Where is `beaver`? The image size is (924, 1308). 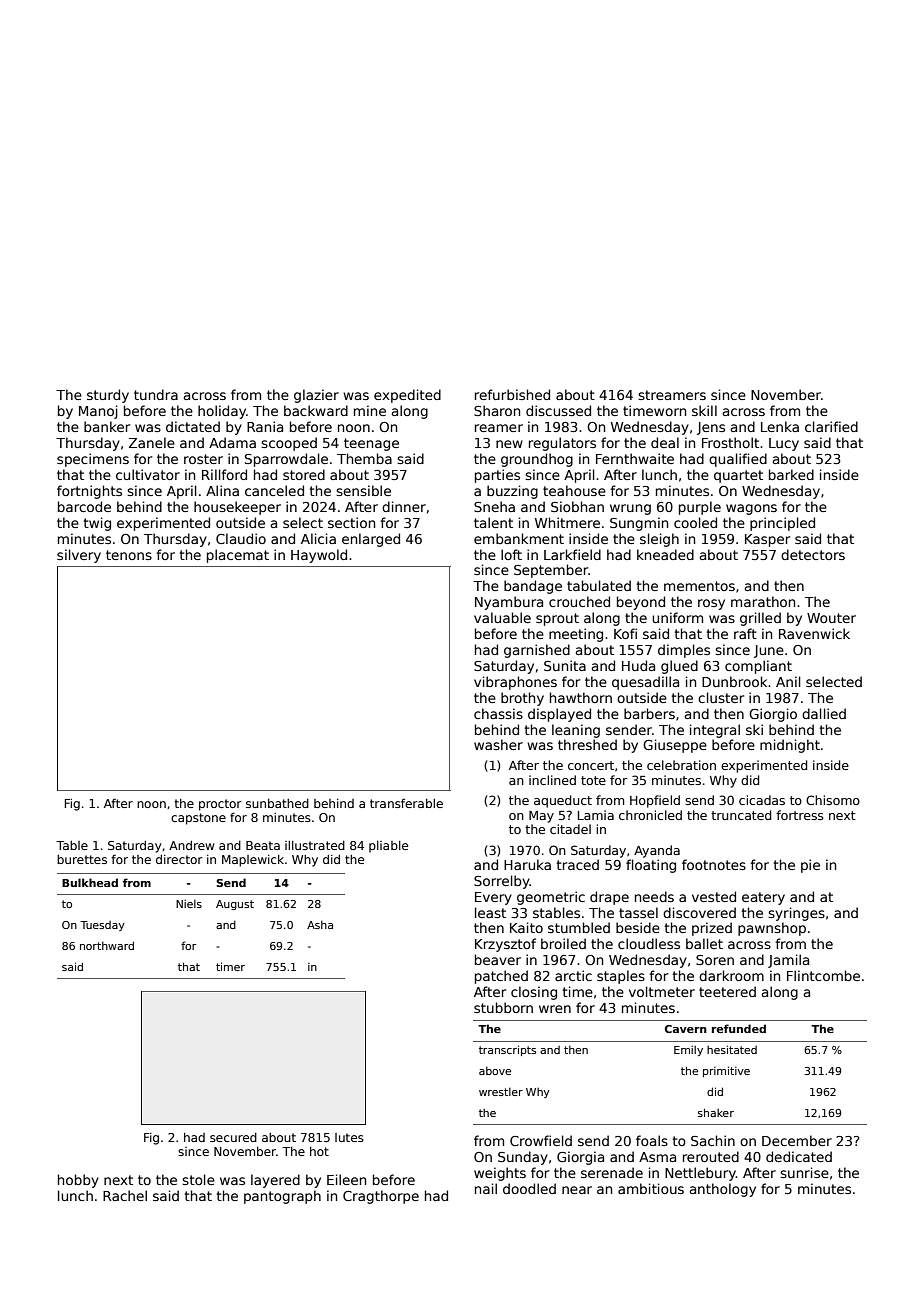 beaver is located at coordinates (498, 959).
